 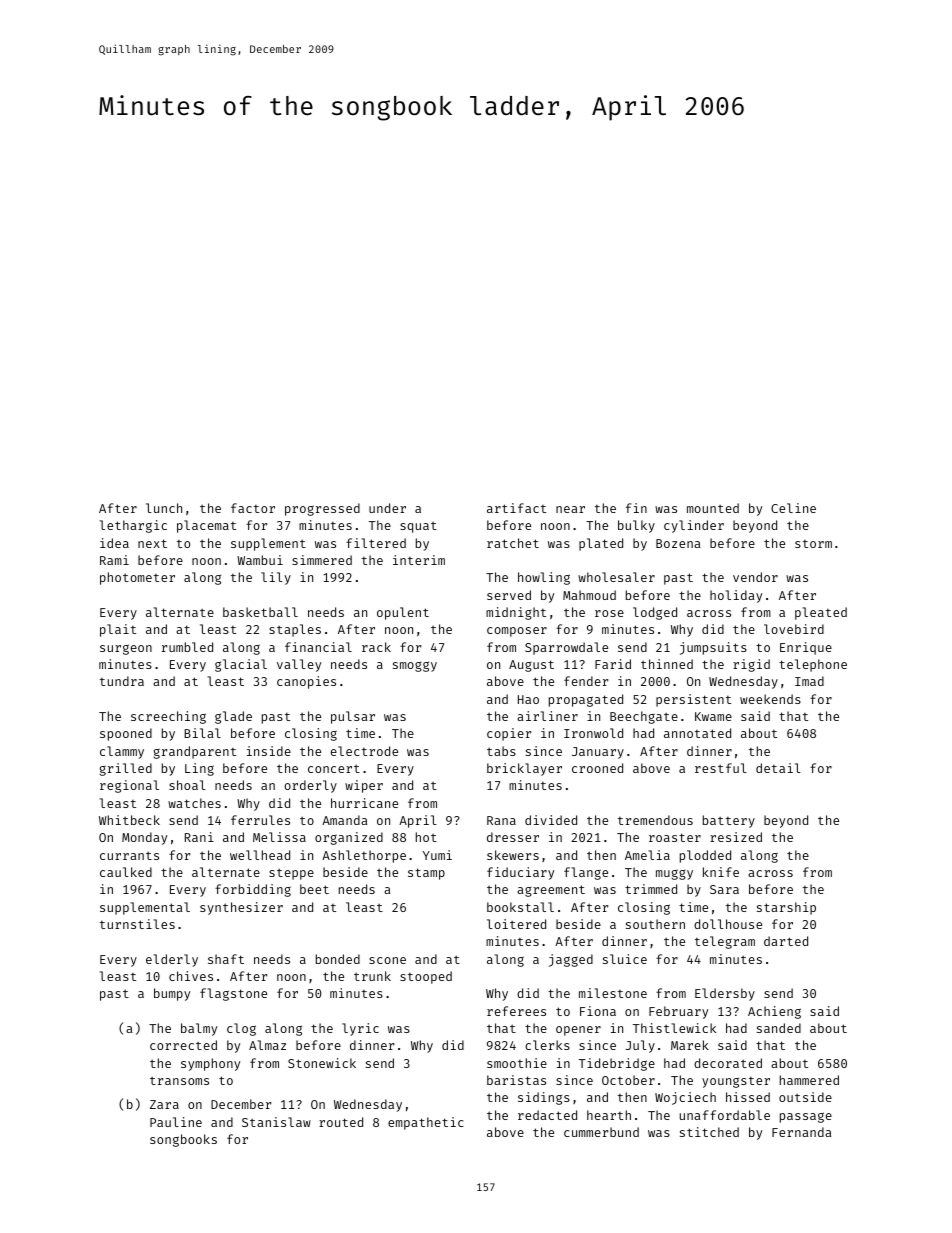 What do you see at coordinates (364, 786) in the page?
I see `wiper` at bounding box center [364, 786].
